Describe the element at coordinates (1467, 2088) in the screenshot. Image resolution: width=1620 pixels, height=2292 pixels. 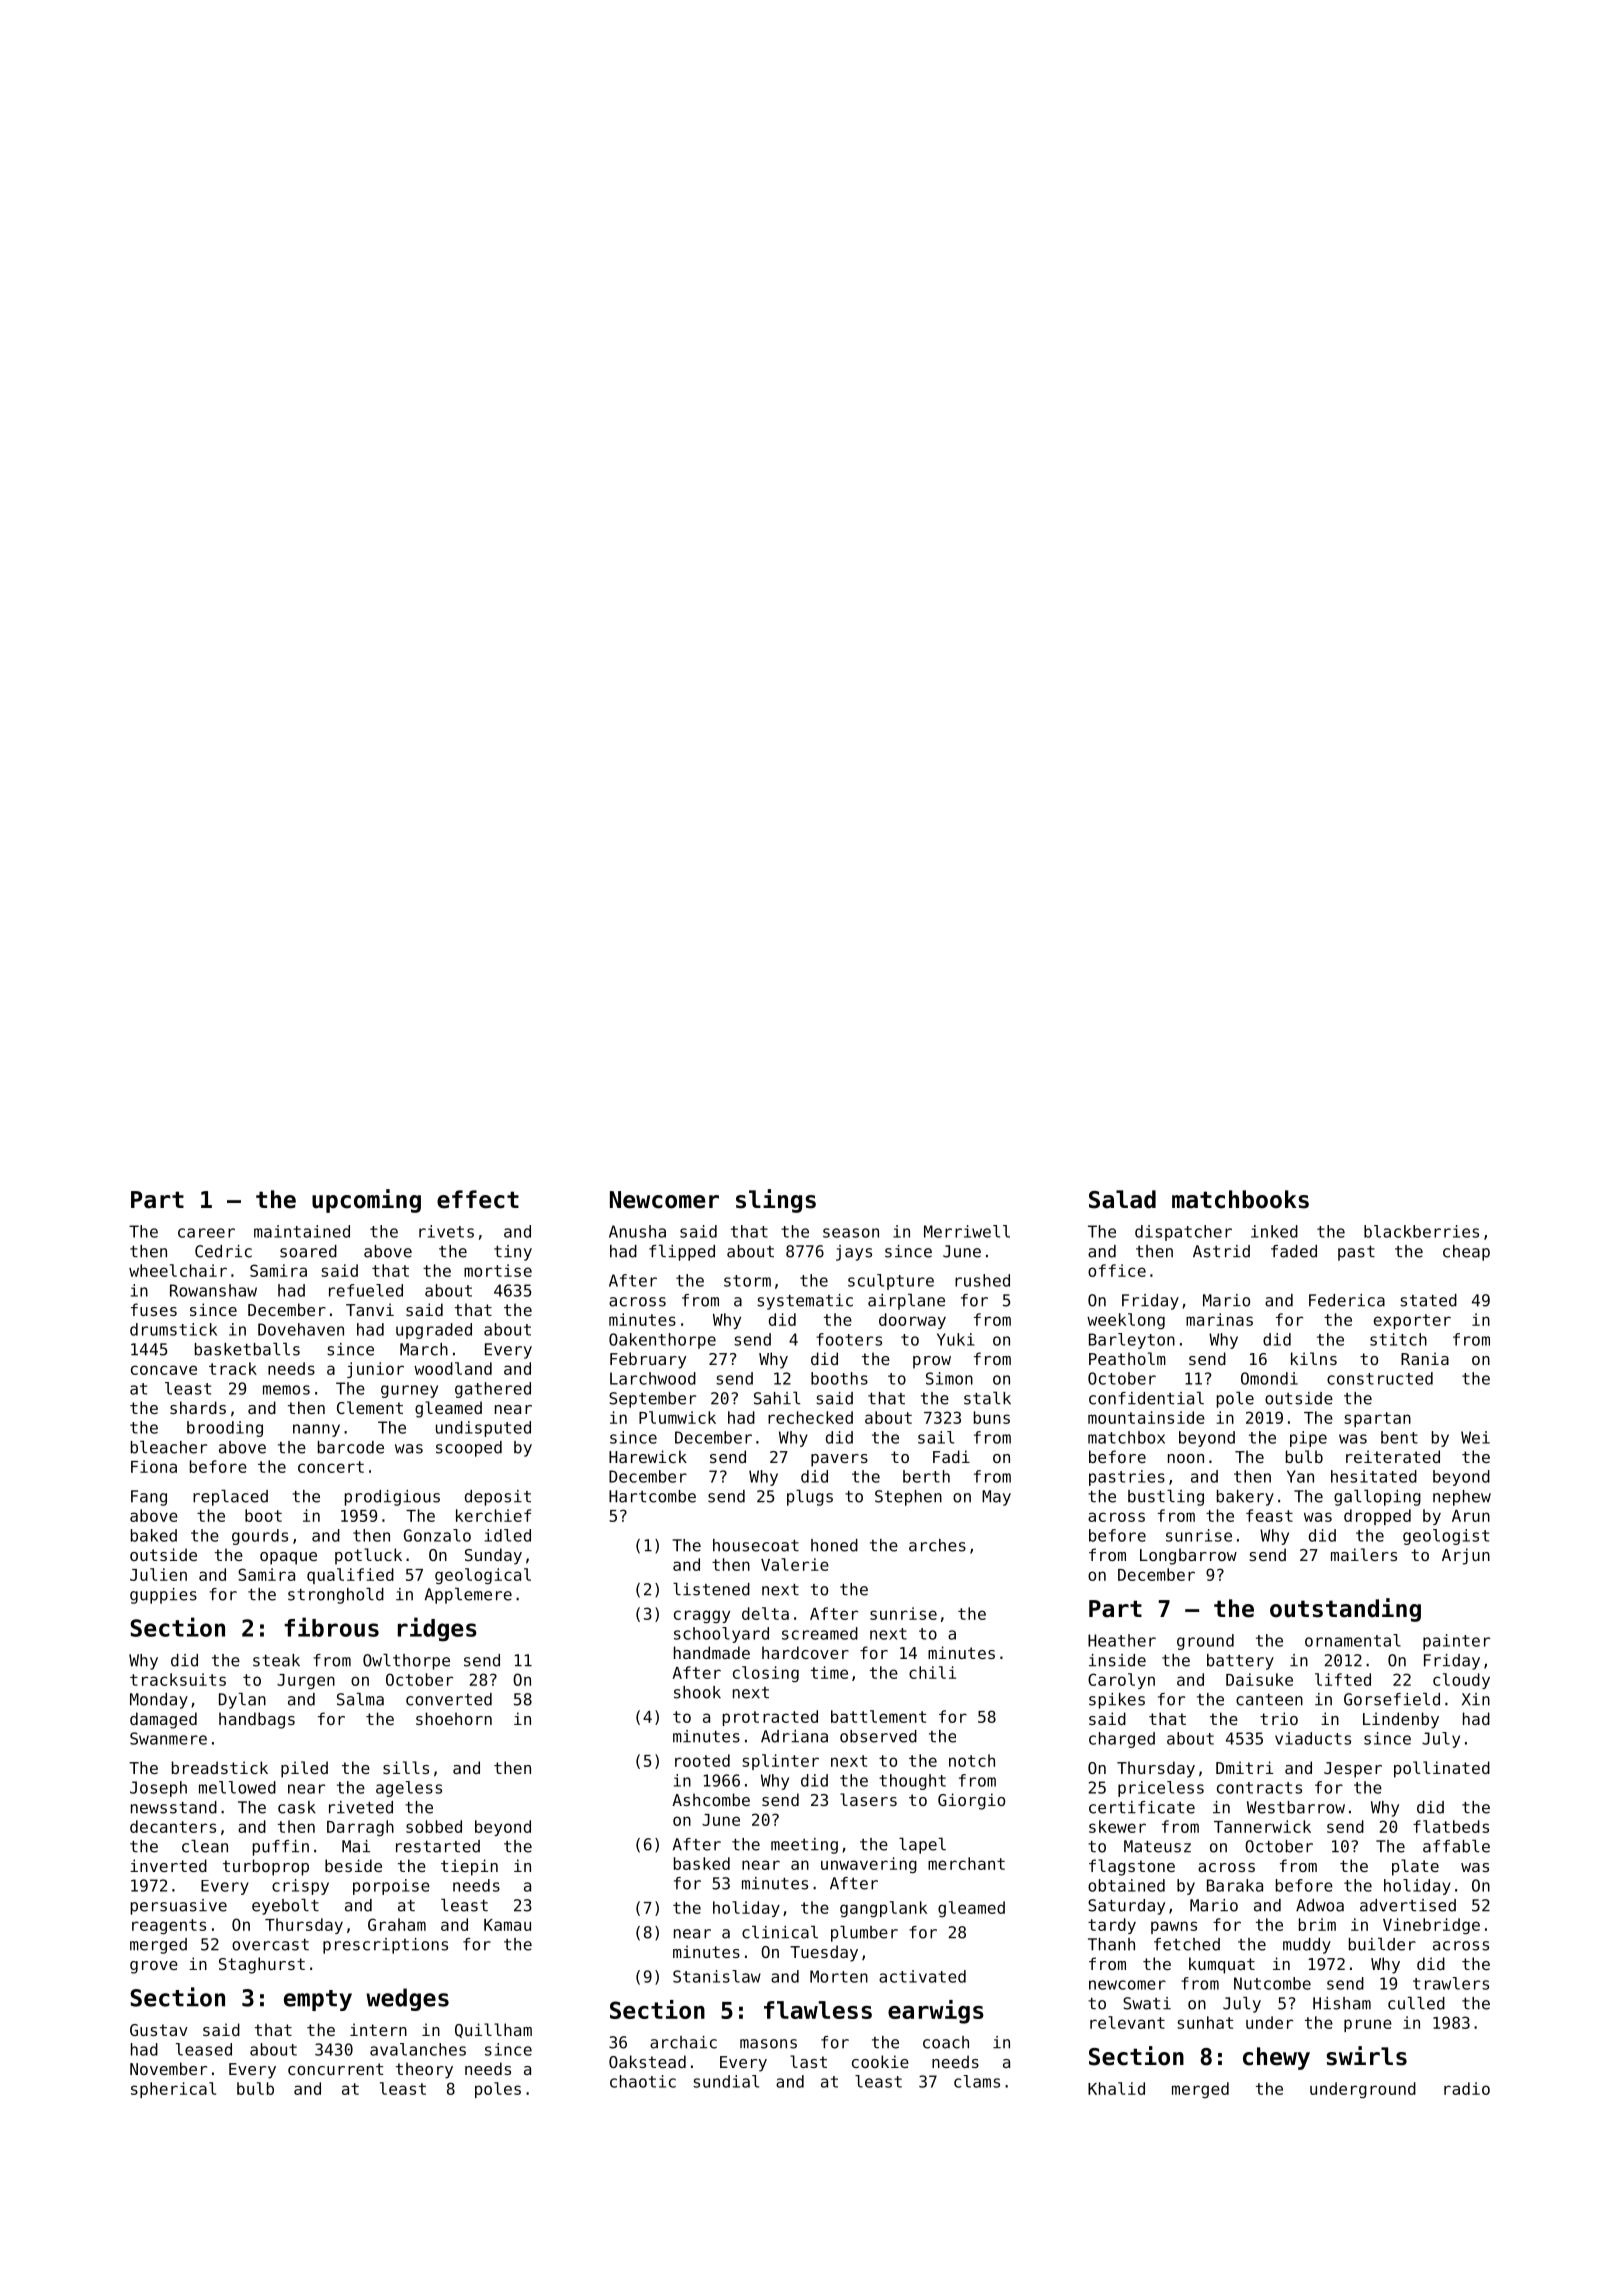
I see `radio` at that location.
